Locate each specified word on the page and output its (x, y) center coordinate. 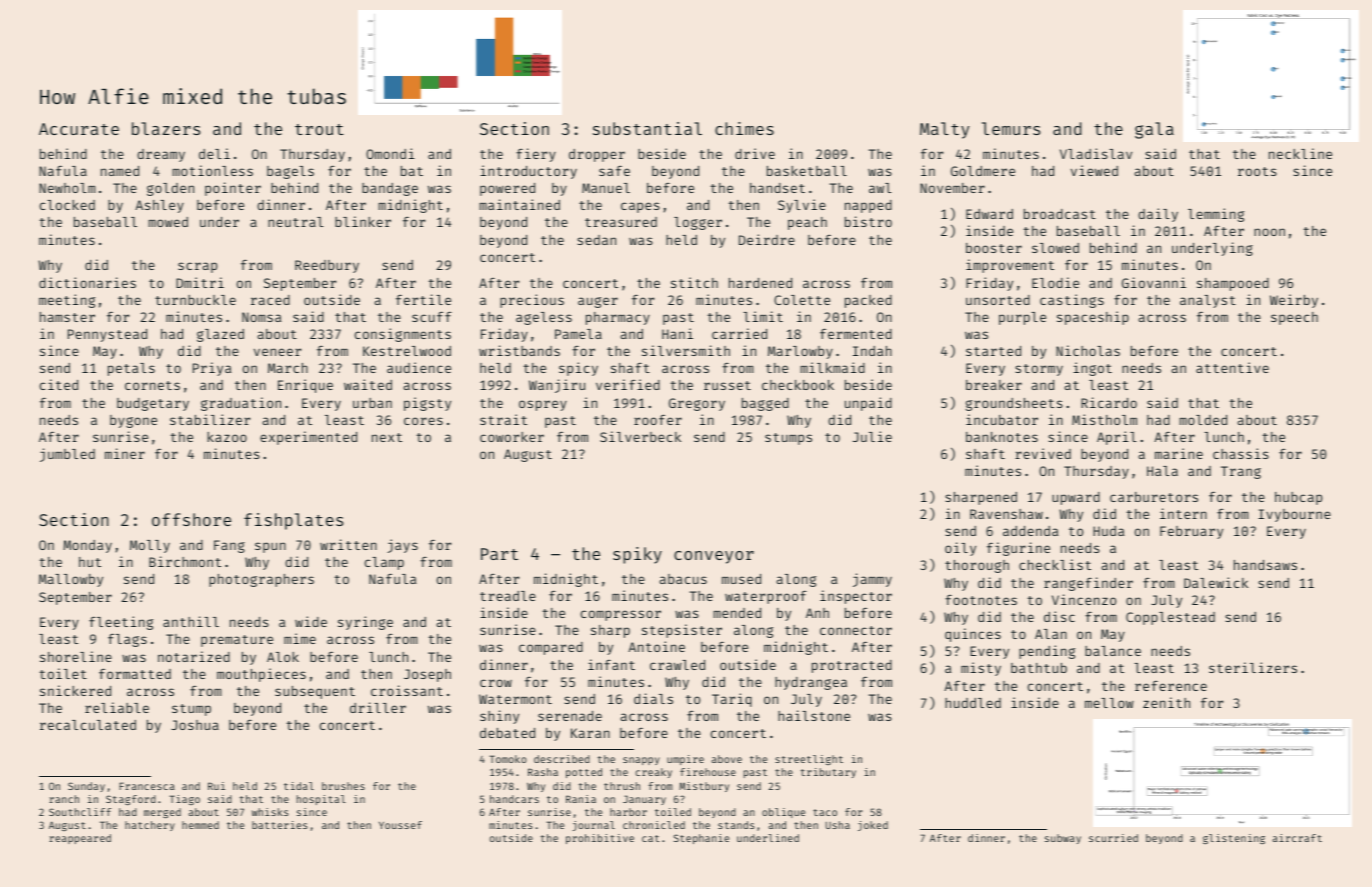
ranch (64, 799)
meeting (67, 301)
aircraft (1297, 838)
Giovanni (1154, 282)
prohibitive (600, 839)
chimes (744, 128)
